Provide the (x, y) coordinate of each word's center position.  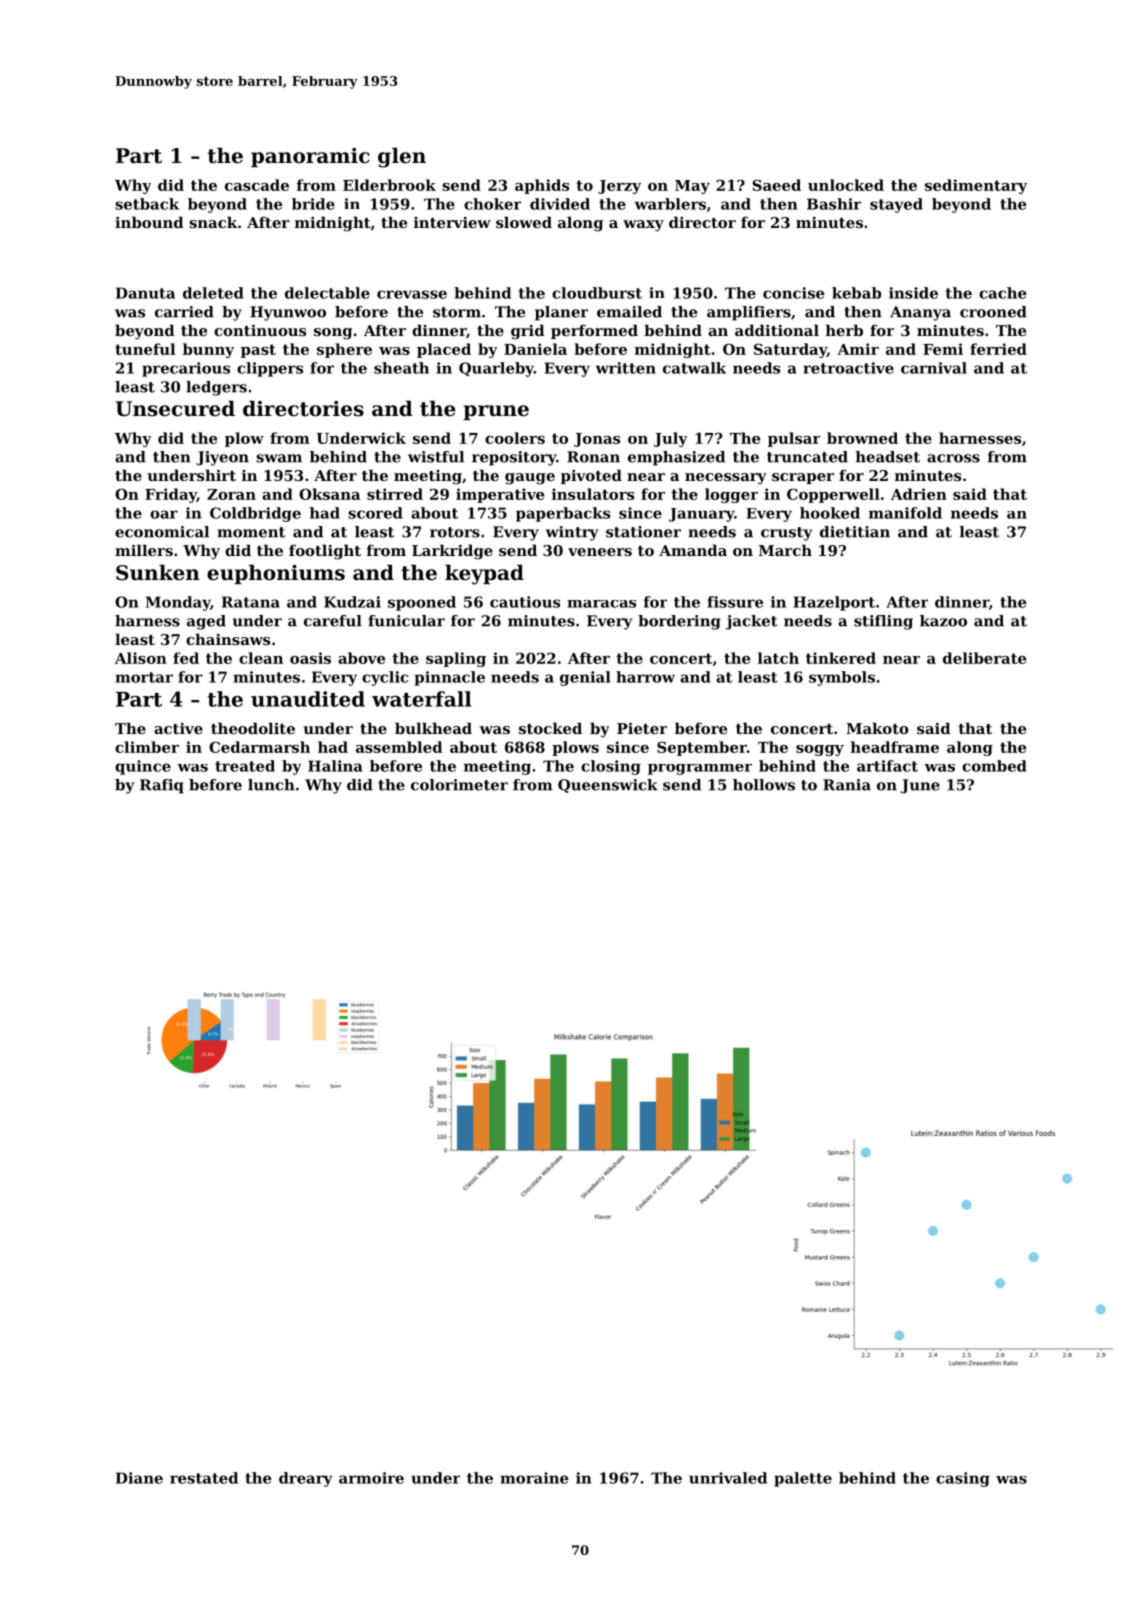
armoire (371, 1478)
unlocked (846, 185)
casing (963, 1479)
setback (147, 204)
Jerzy (619, 187)
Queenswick (608, 786)
